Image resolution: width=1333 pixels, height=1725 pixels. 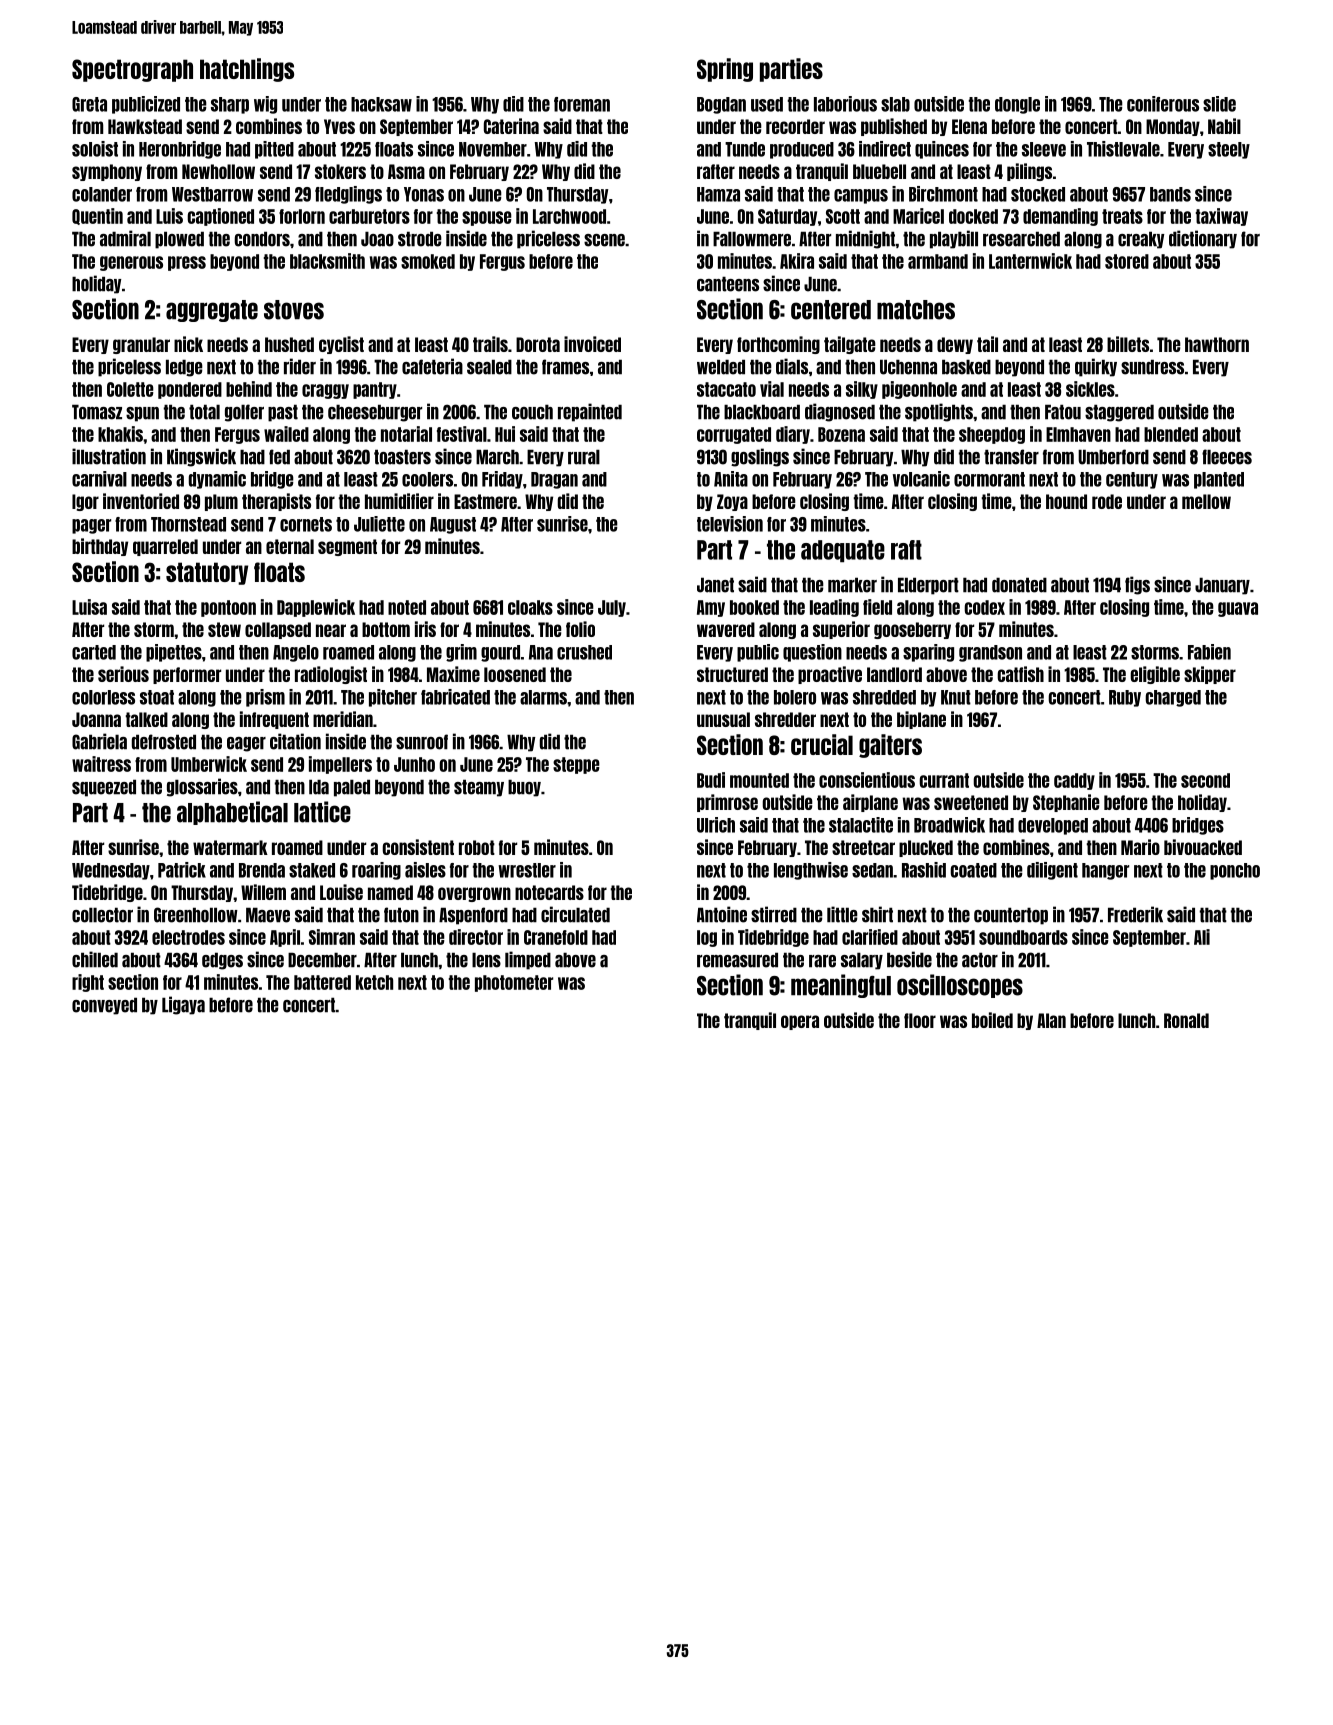 I want to click on birthday, so click(x=100, y=547).
